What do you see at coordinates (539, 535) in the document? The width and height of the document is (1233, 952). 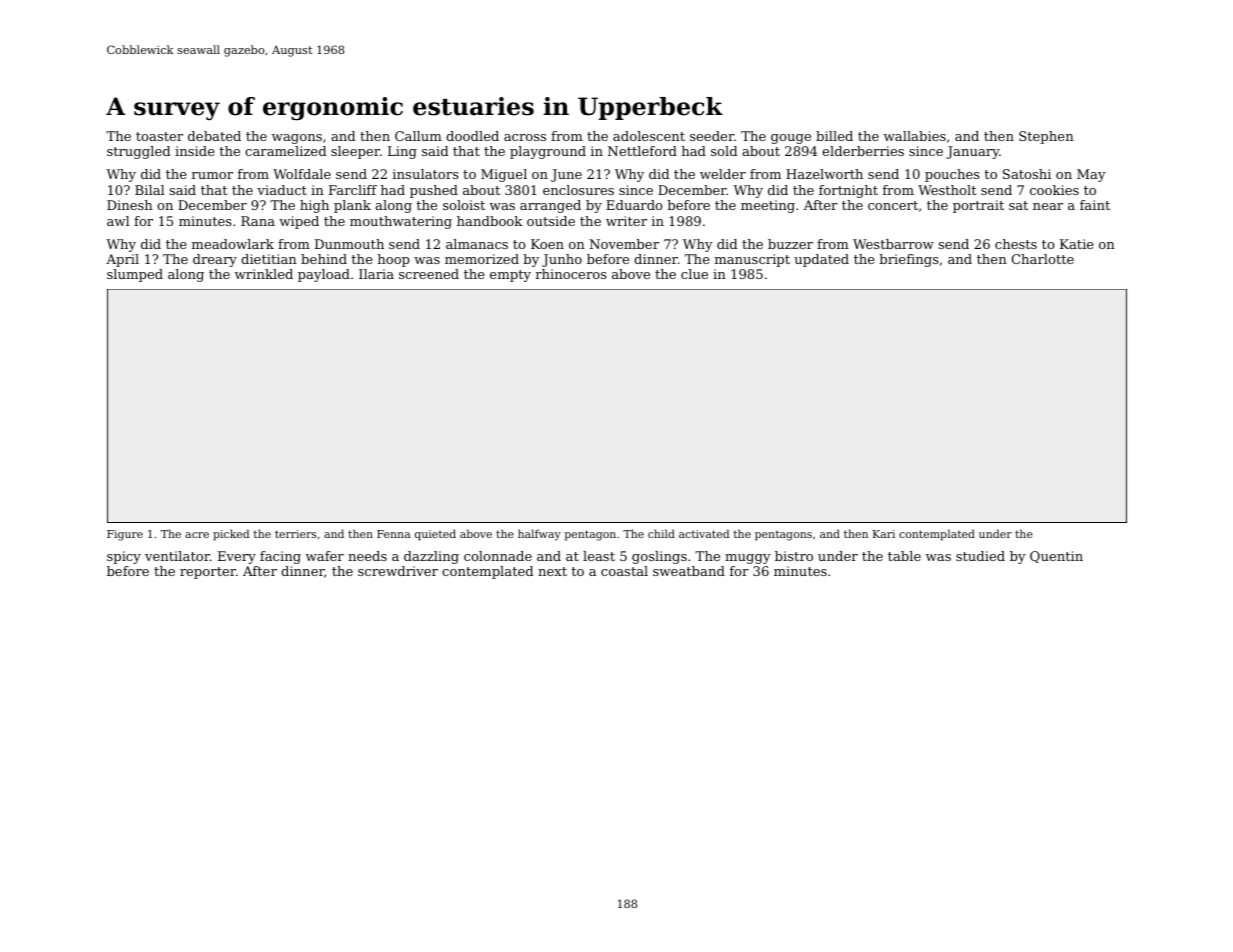 I see `halfway` at bounding box center [539, 535].
